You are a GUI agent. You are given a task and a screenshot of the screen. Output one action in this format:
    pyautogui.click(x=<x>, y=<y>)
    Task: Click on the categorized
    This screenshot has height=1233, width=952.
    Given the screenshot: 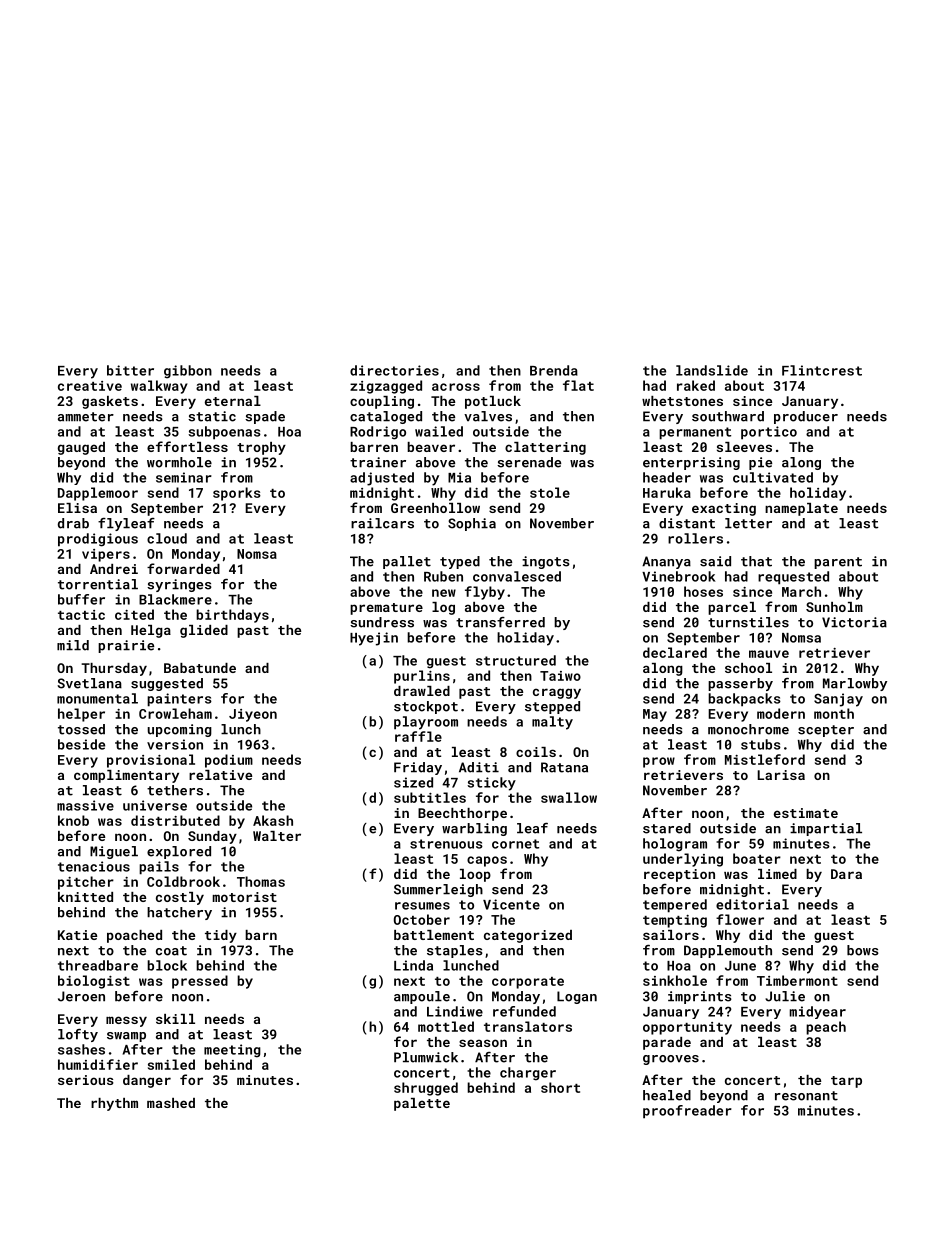 What is the action you would take?
    pyautogui.click(x=528, y=936)
